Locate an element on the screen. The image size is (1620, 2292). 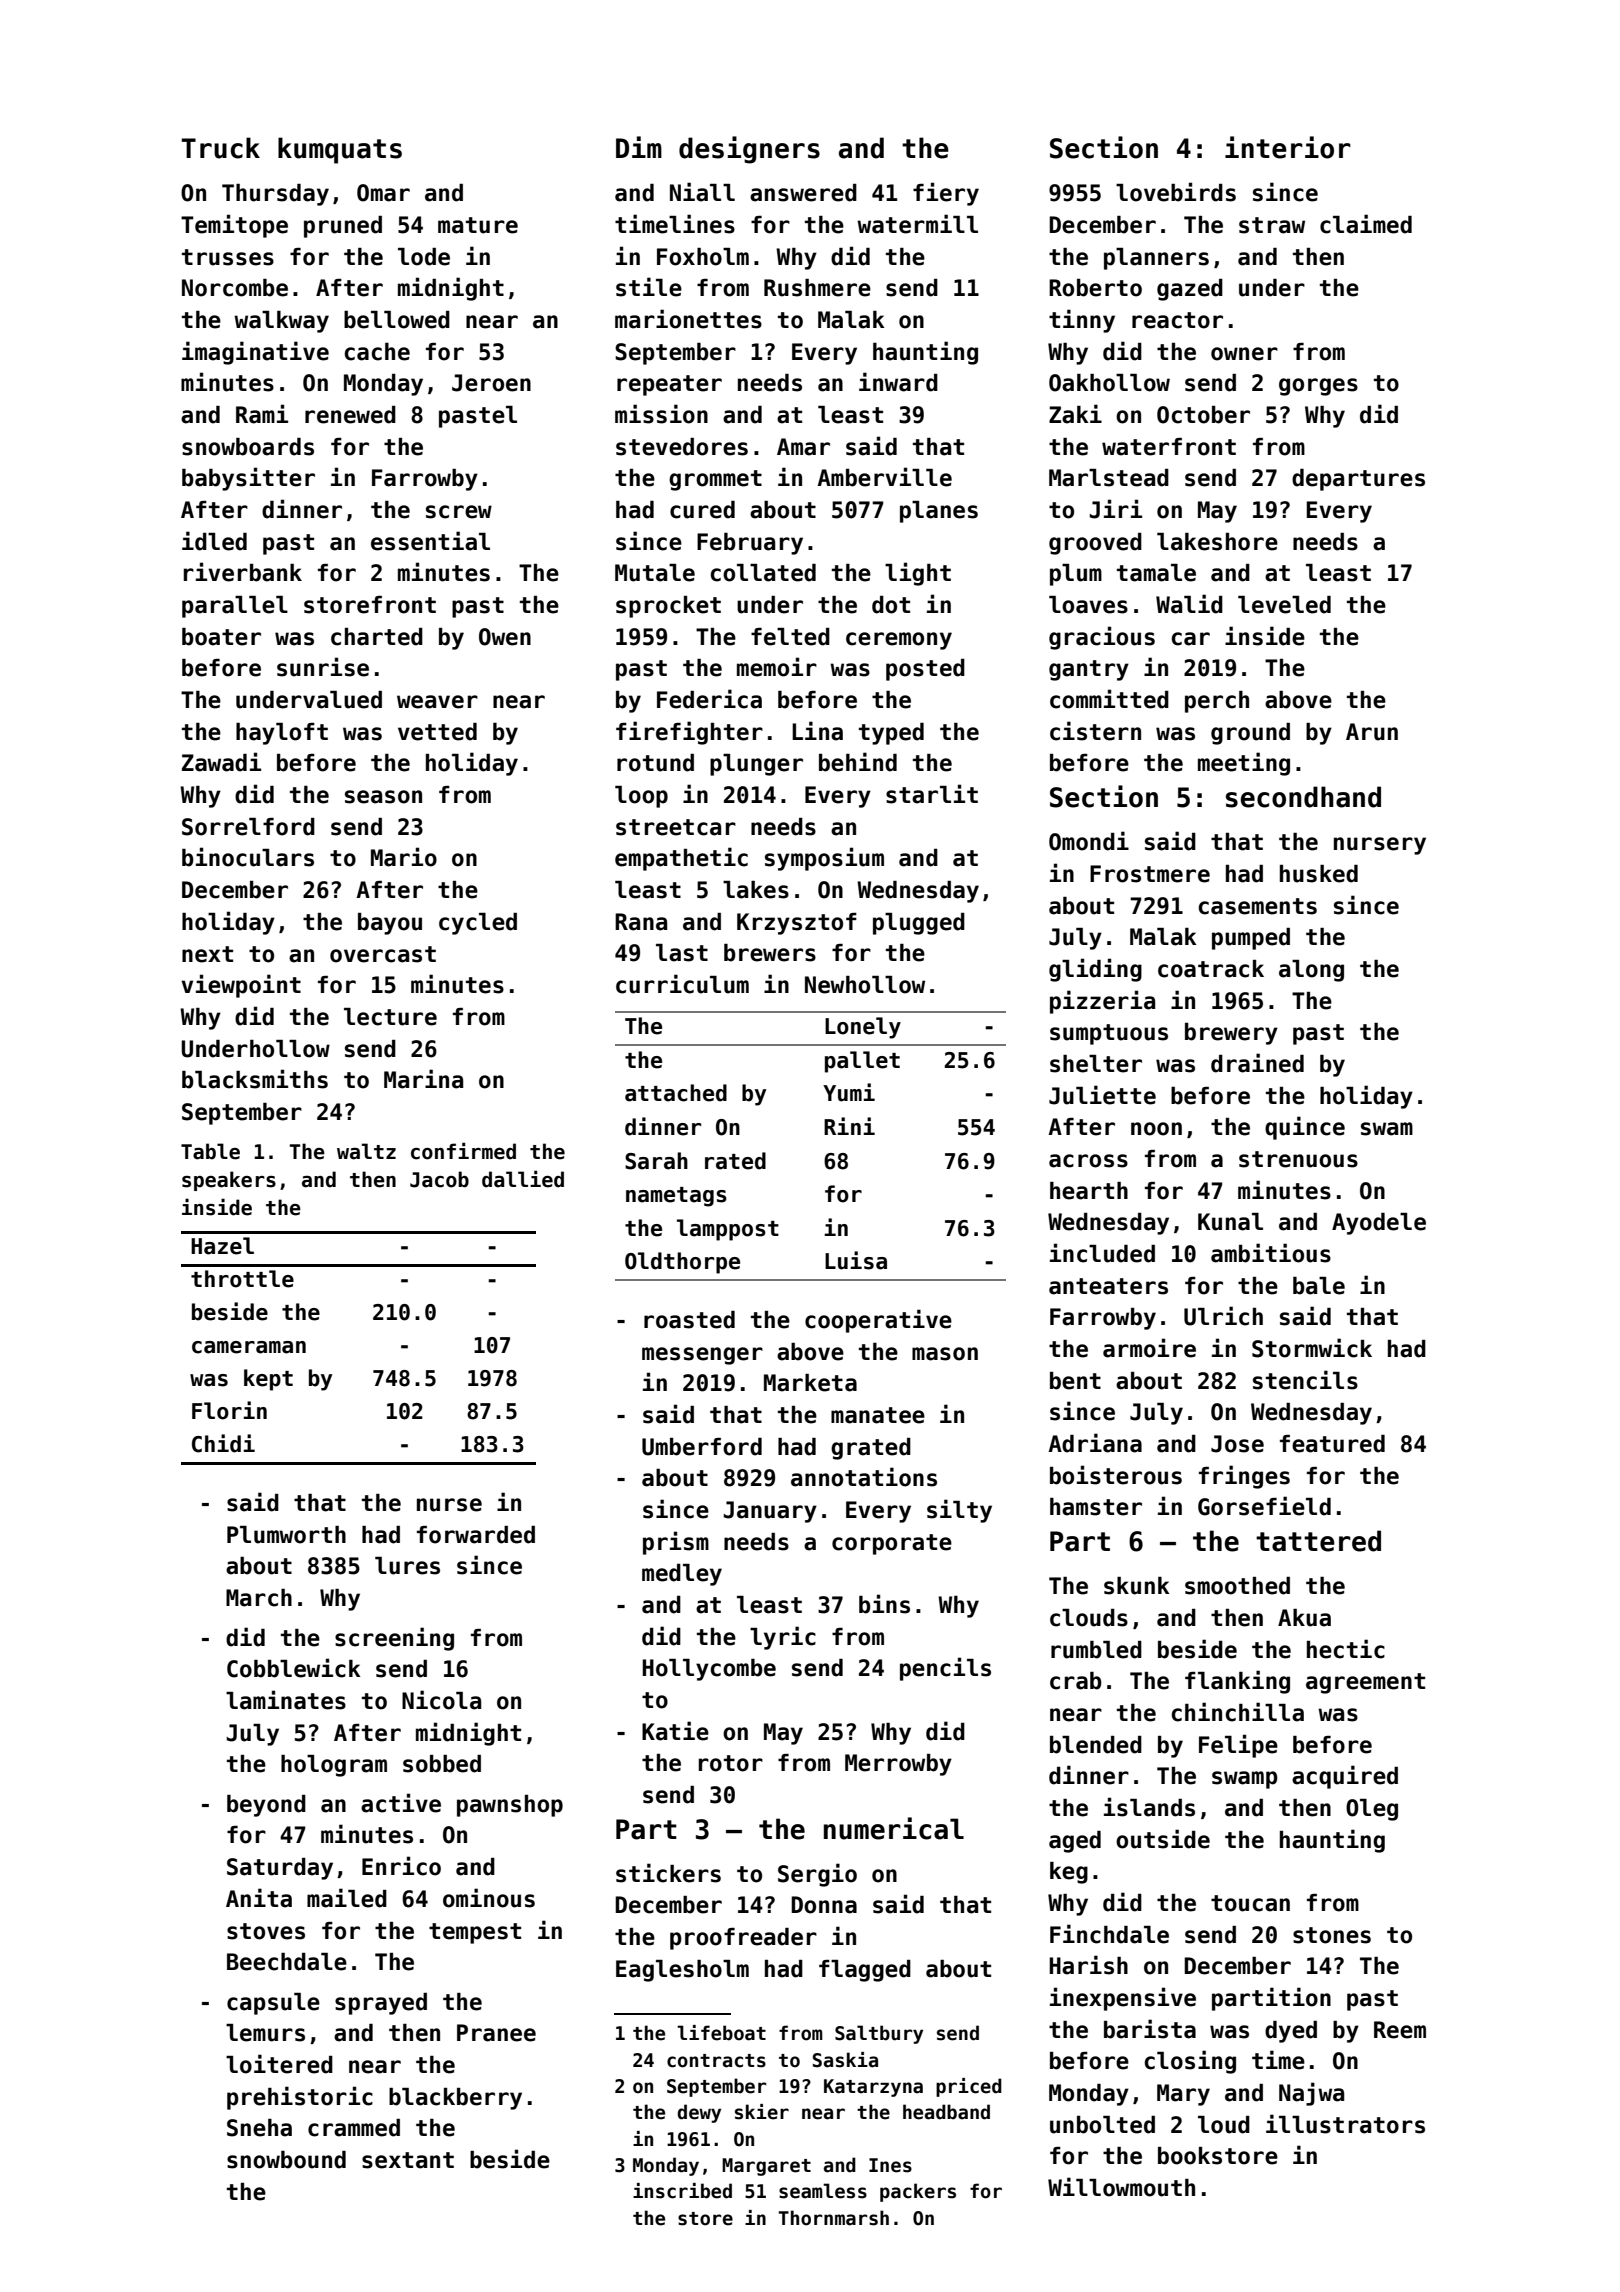
gorges is located at coordinates (1318, 387).
